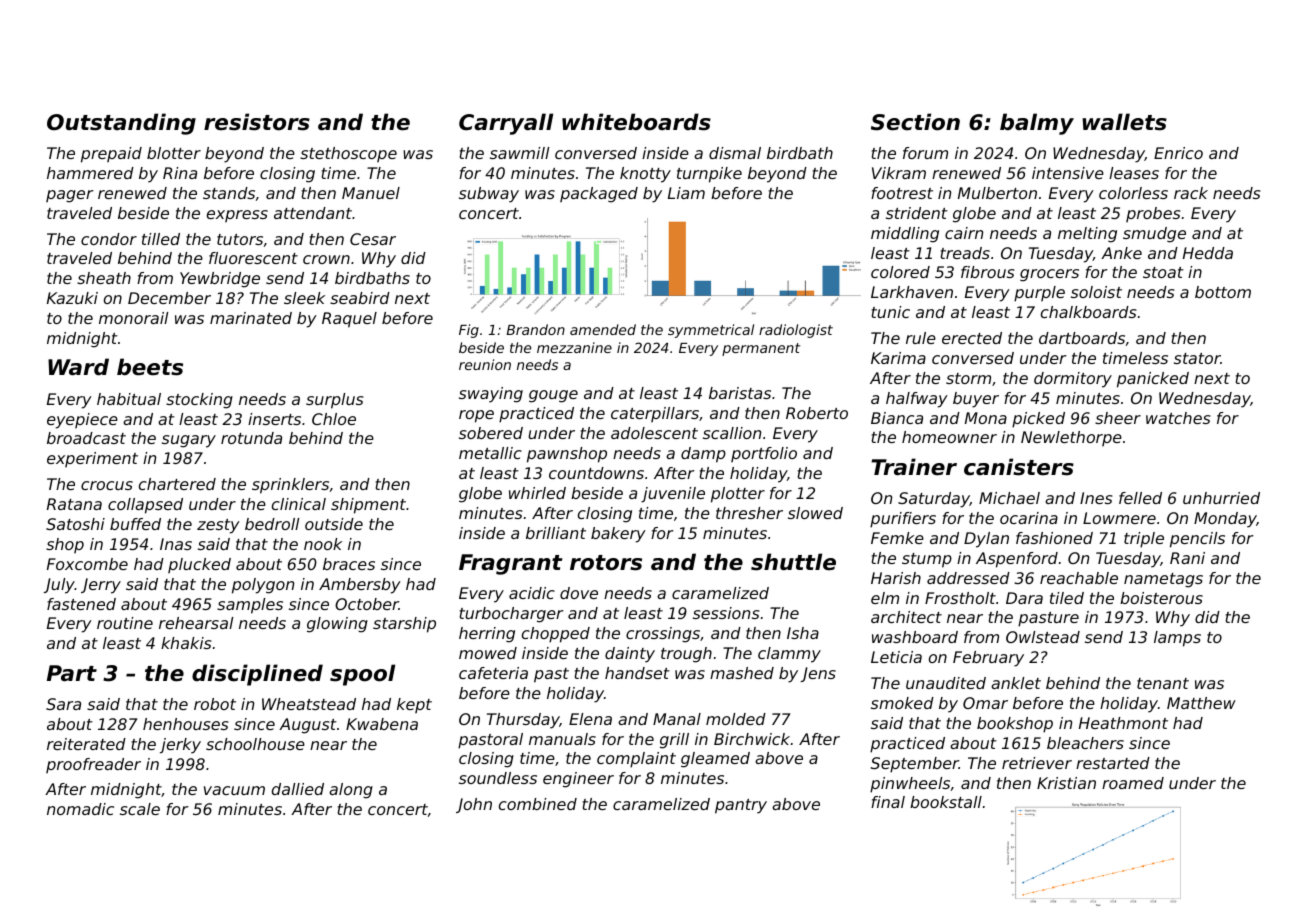  What do you see at coordinates (1154, 235) in the screenshot?
I see `smudge` at bounding box center [1154, 235].
